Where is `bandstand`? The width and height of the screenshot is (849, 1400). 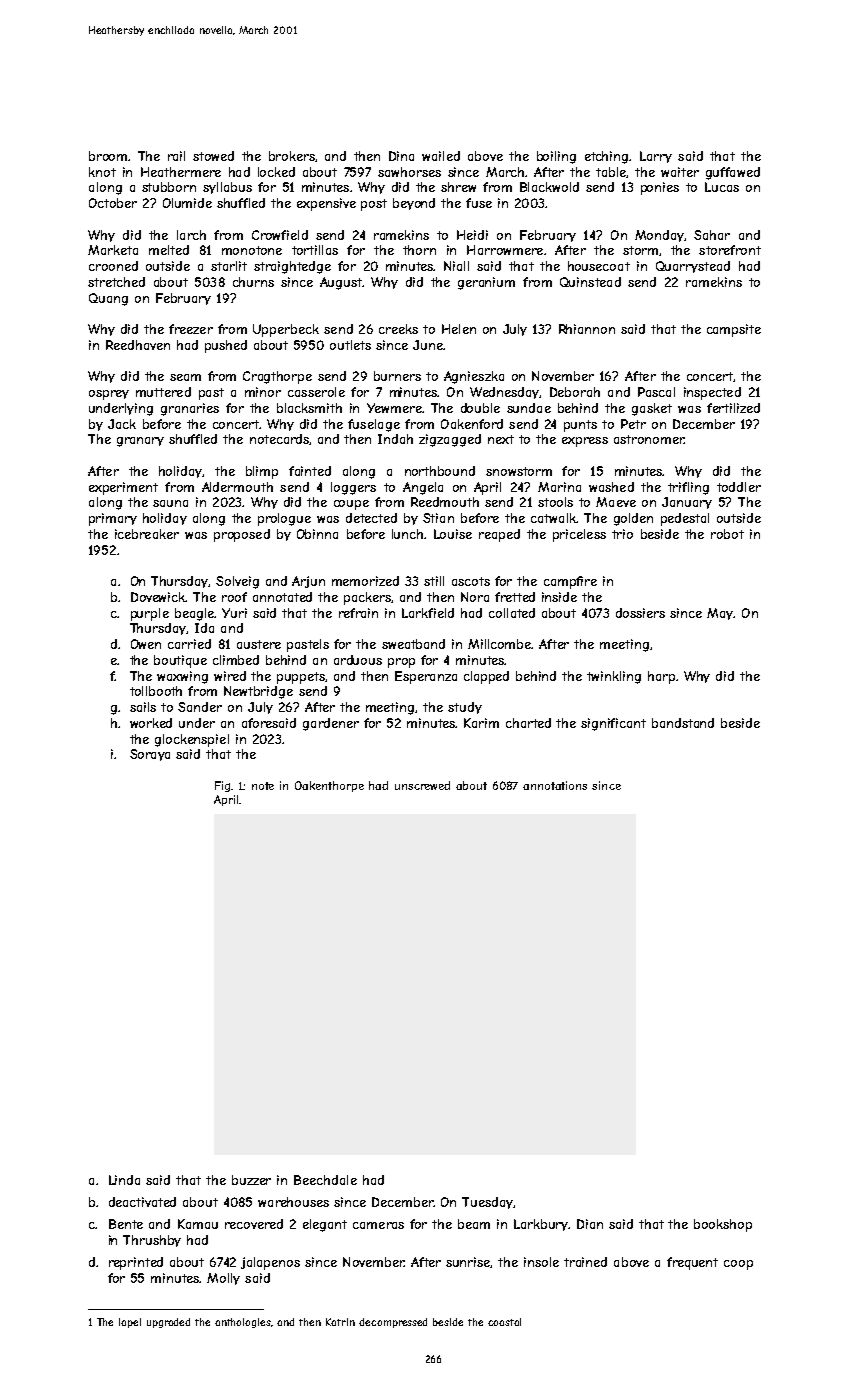 bandstand is located at coordinates (683, 723).
